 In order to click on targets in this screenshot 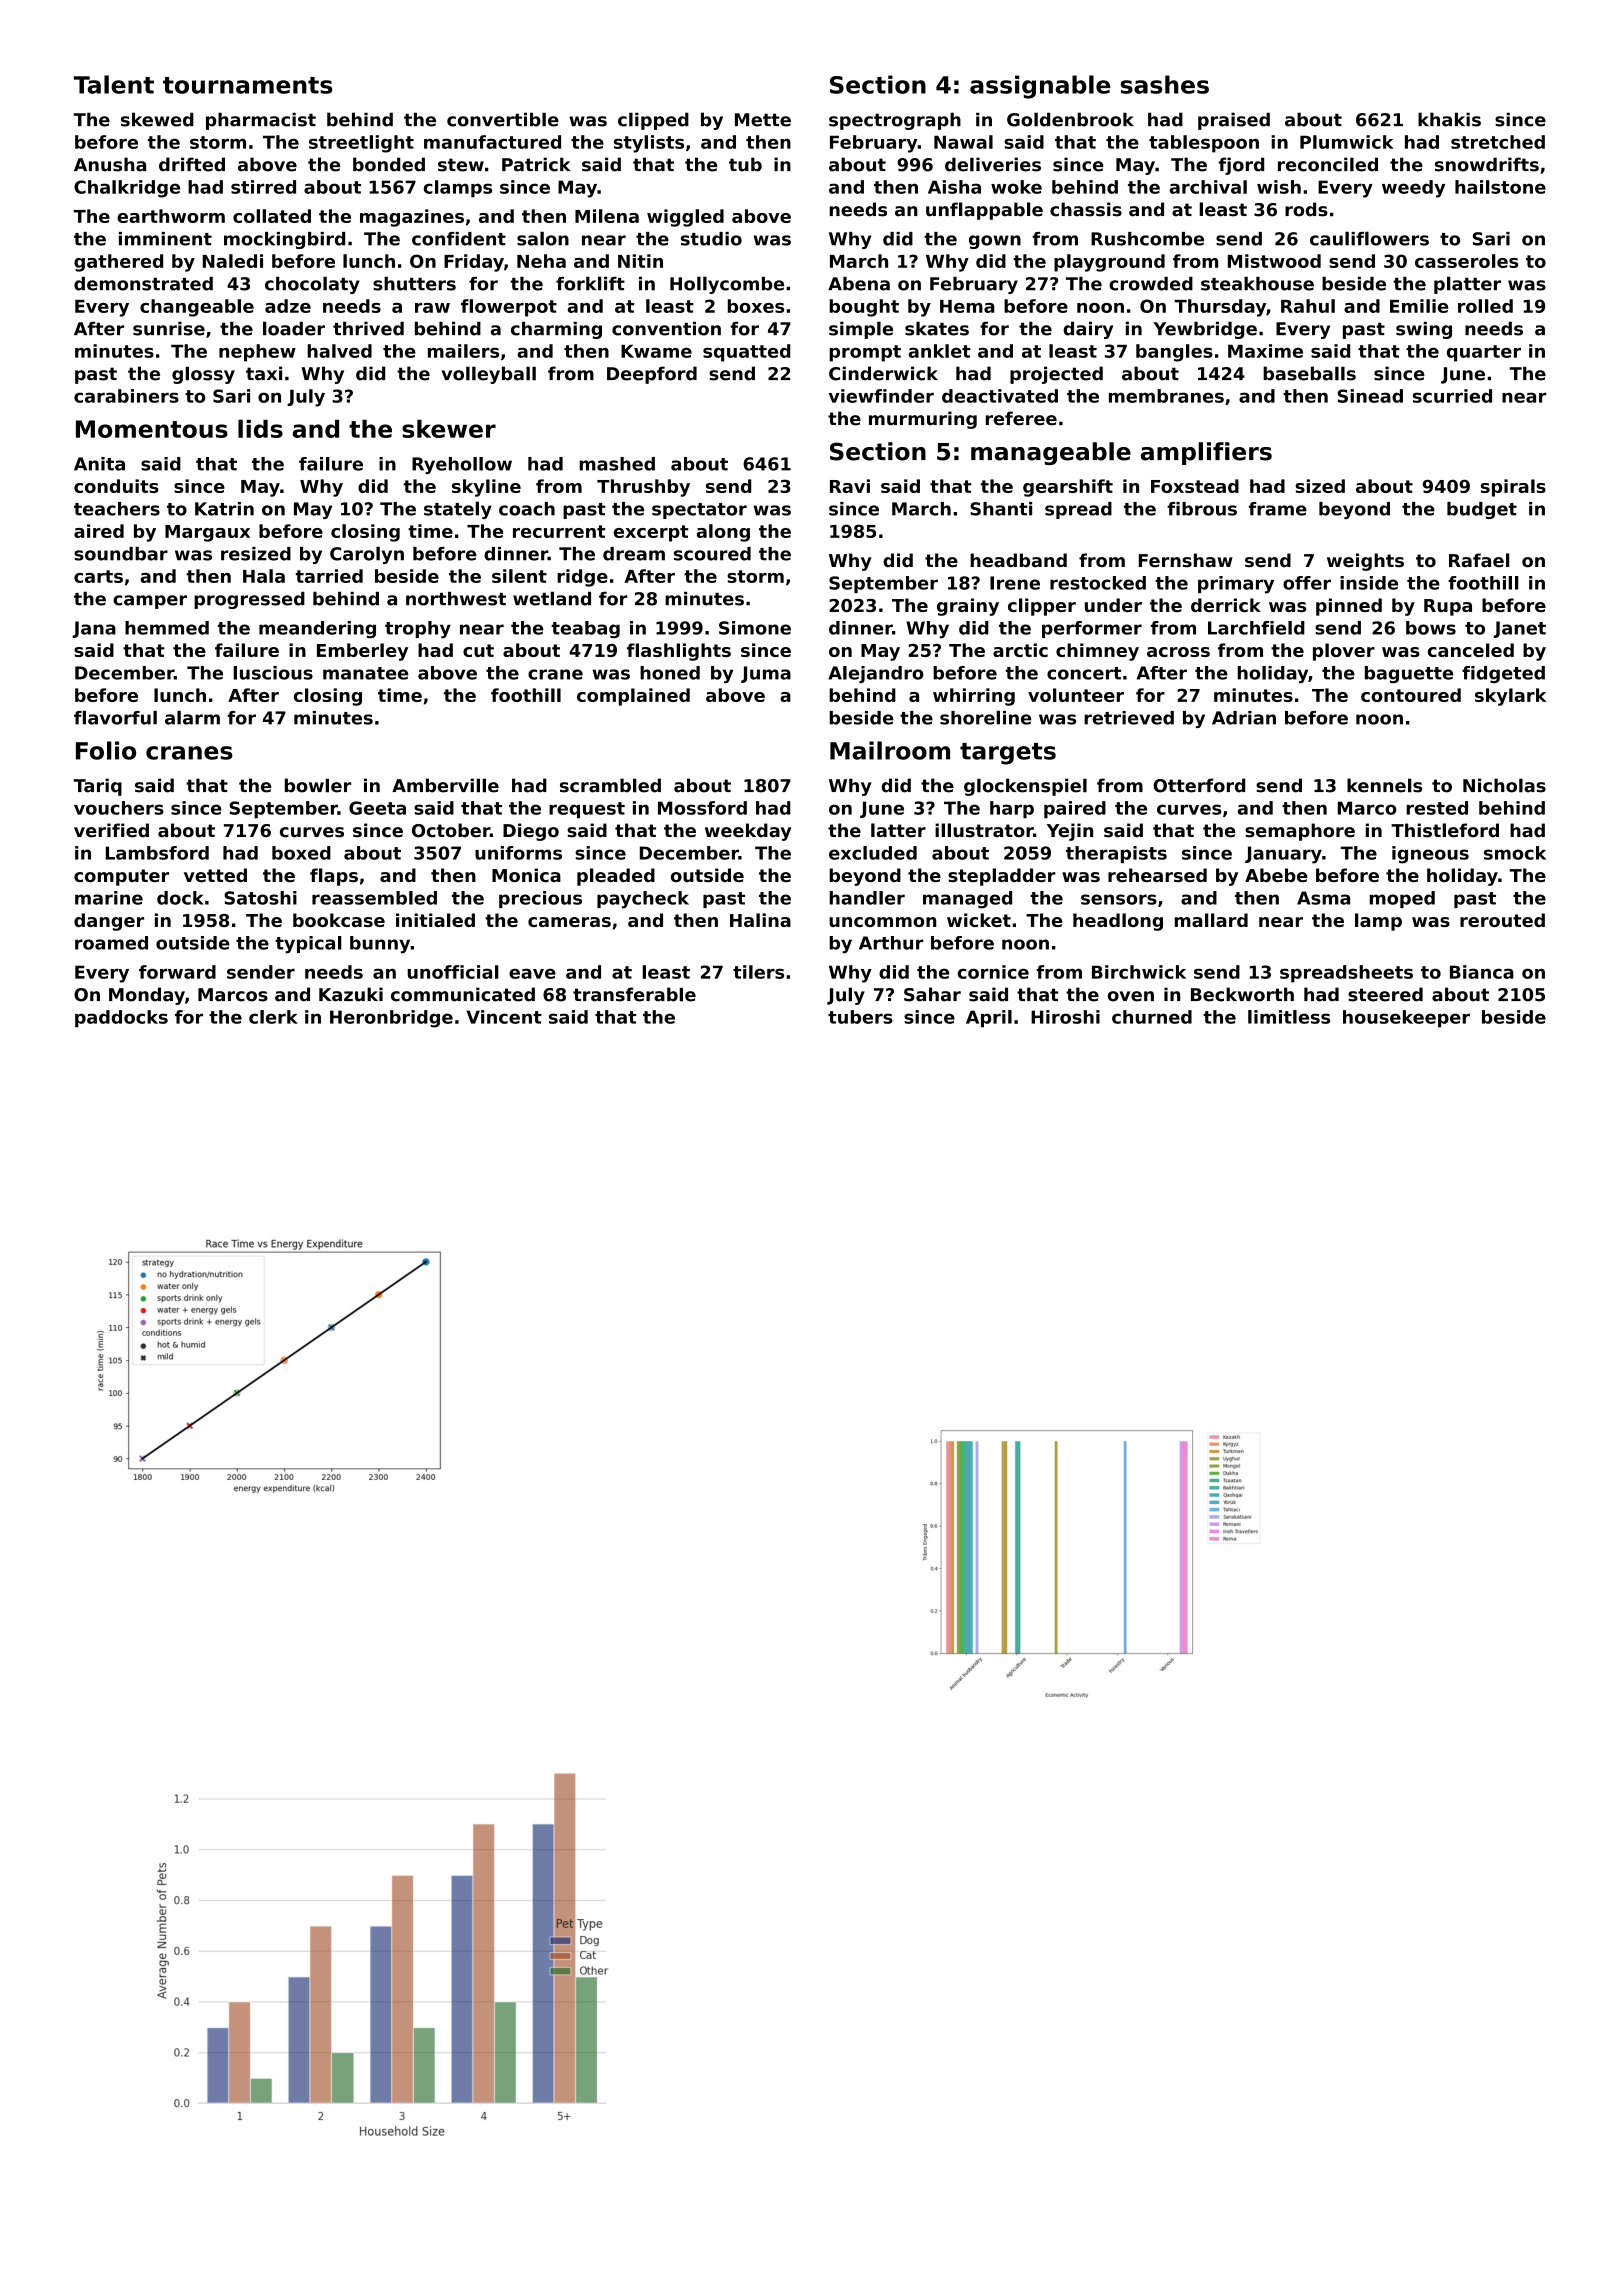, I will do `click(1008, 754)`.
